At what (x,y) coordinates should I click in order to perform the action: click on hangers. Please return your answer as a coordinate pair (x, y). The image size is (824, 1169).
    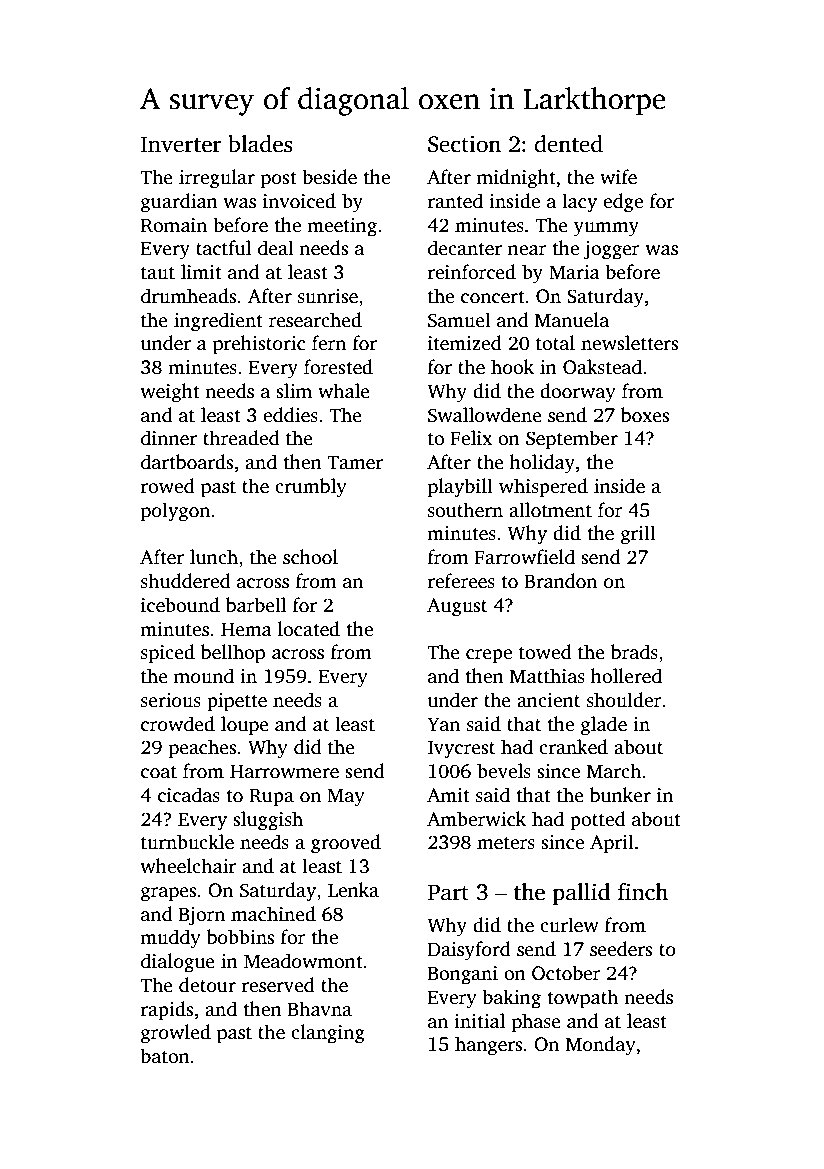
    Looking at the image, I should click on (488, 1046).
